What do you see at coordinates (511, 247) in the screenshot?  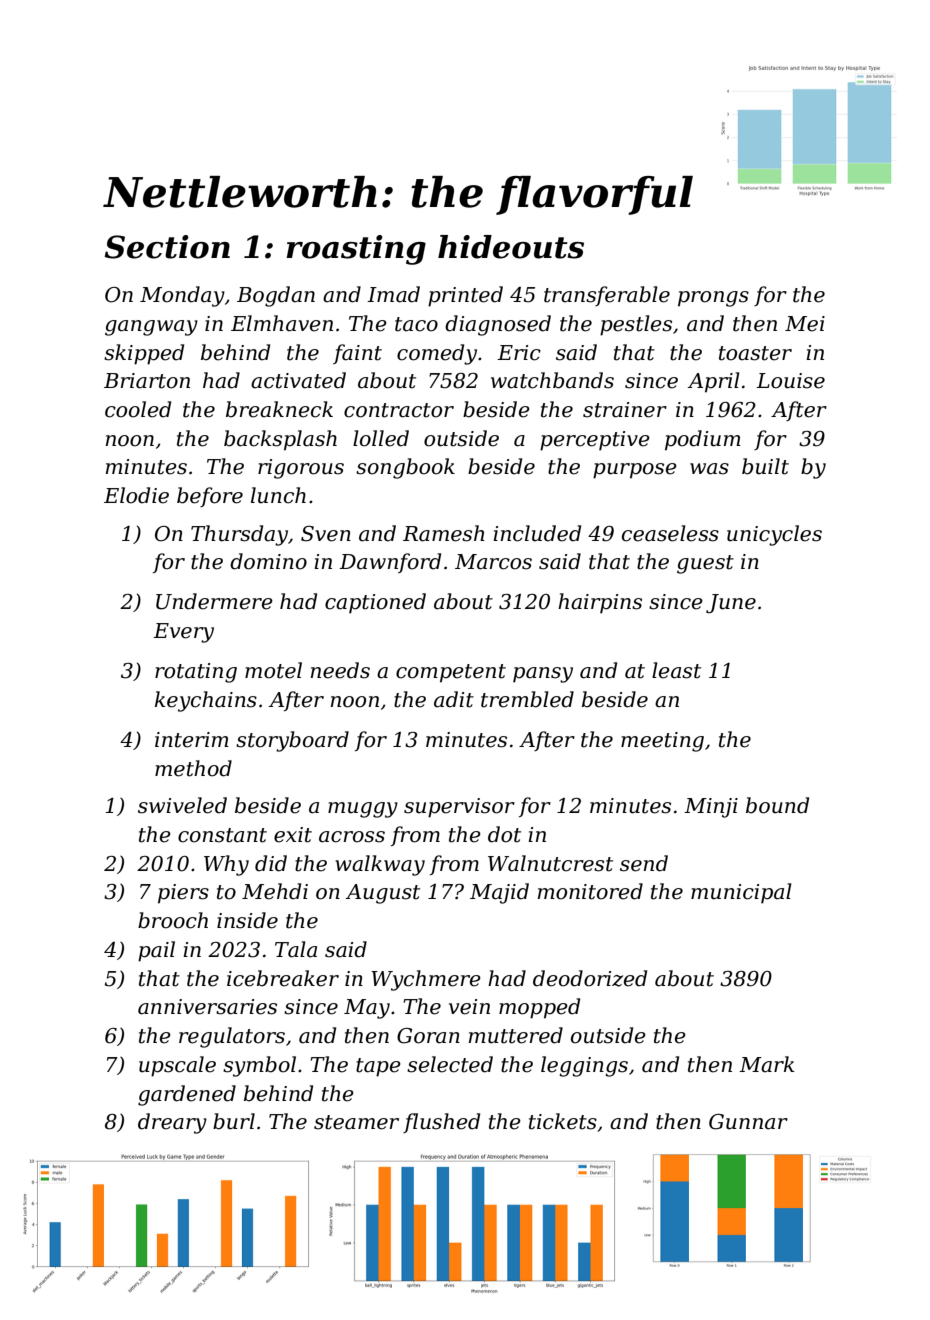 I see `hideouts` at bounding box center [511, 247].
